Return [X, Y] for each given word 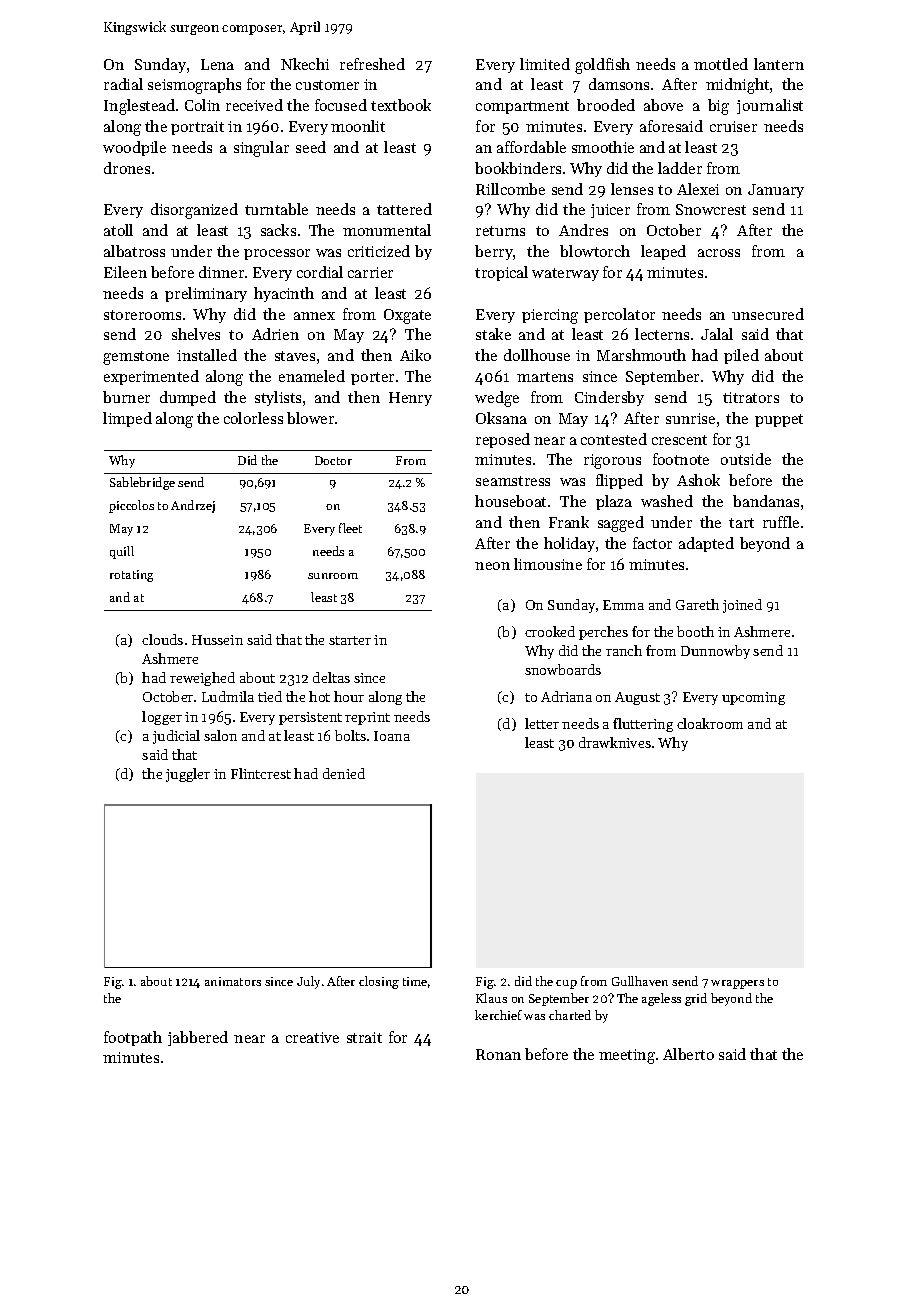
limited [545, 64]
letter [542, 723]
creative [312, 1037]
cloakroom [710, 723]
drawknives [615, 742]
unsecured [768, 314]
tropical [501, 273]
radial [123, 84]
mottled [721, 64]
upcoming [753, 698]
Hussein [217, 640]
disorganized [194, 211]
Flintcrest [261, 773]
